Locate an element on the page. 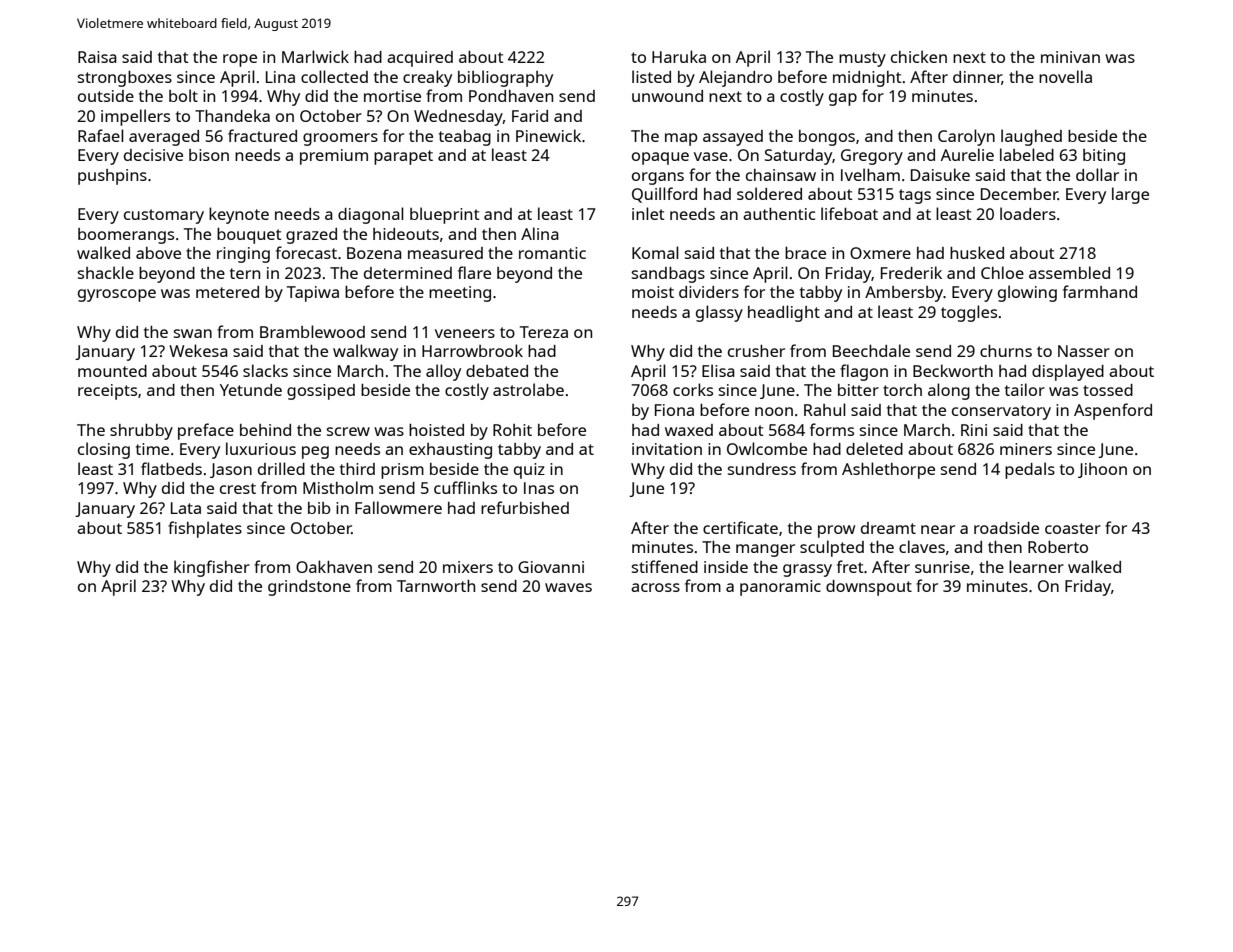 The image size is (1233, 952). headlight is located at coordinates (784, 313).
